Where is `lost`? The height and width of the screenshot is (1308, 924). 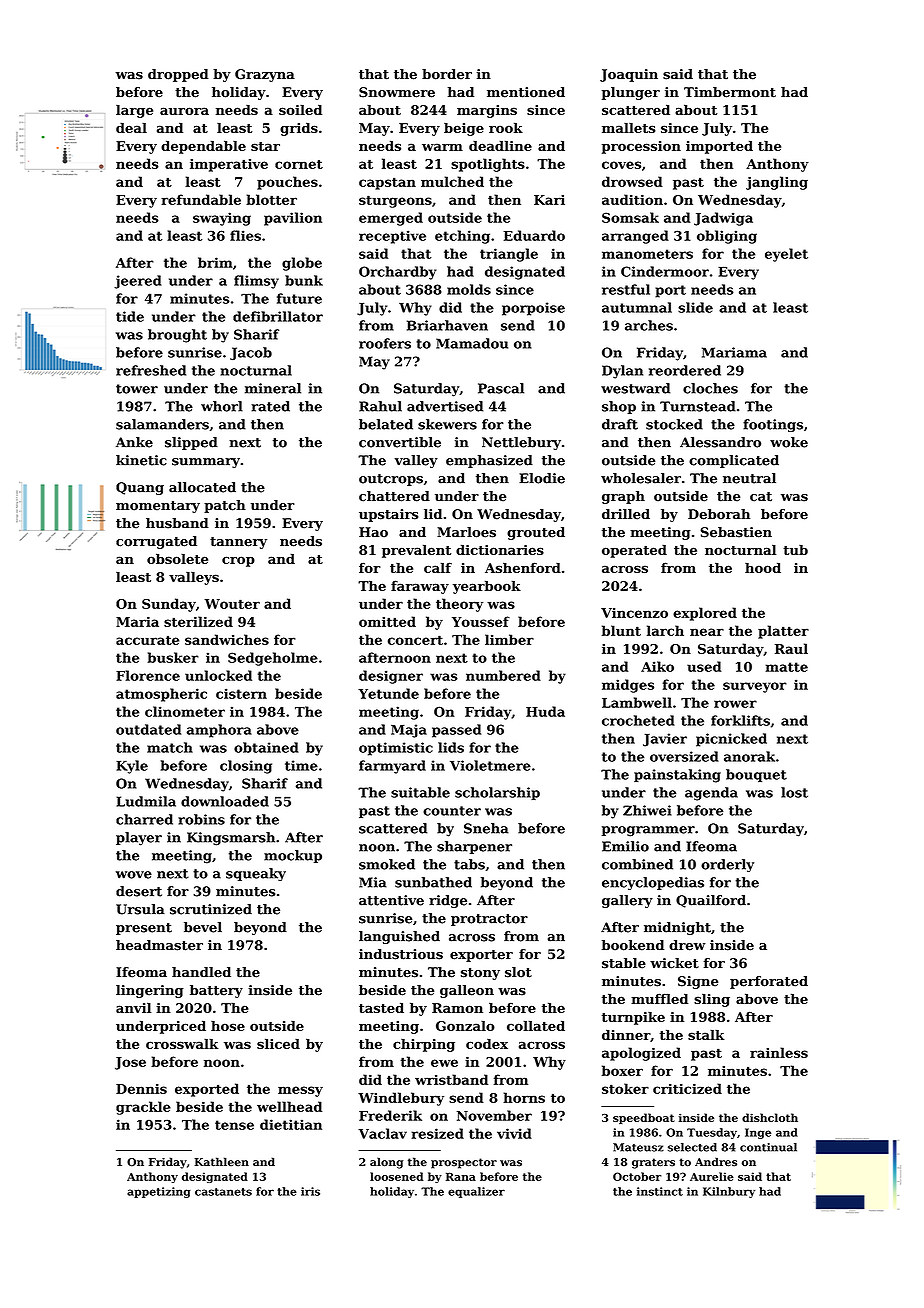 lost is located at coordinates (794, 792).
